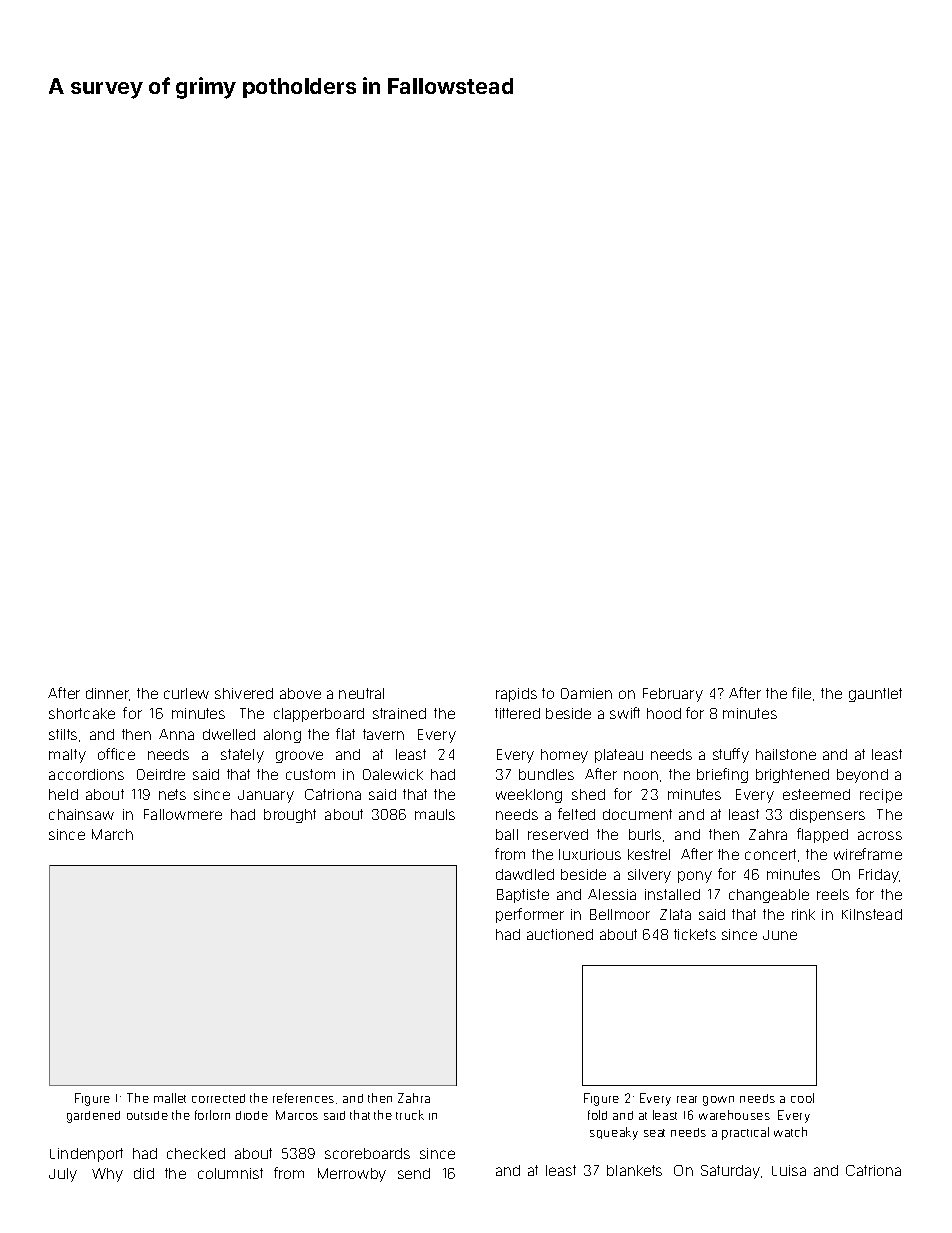 The width and height of the image is (952, 1233). I want to click on mallet, so click(170, 1098).
